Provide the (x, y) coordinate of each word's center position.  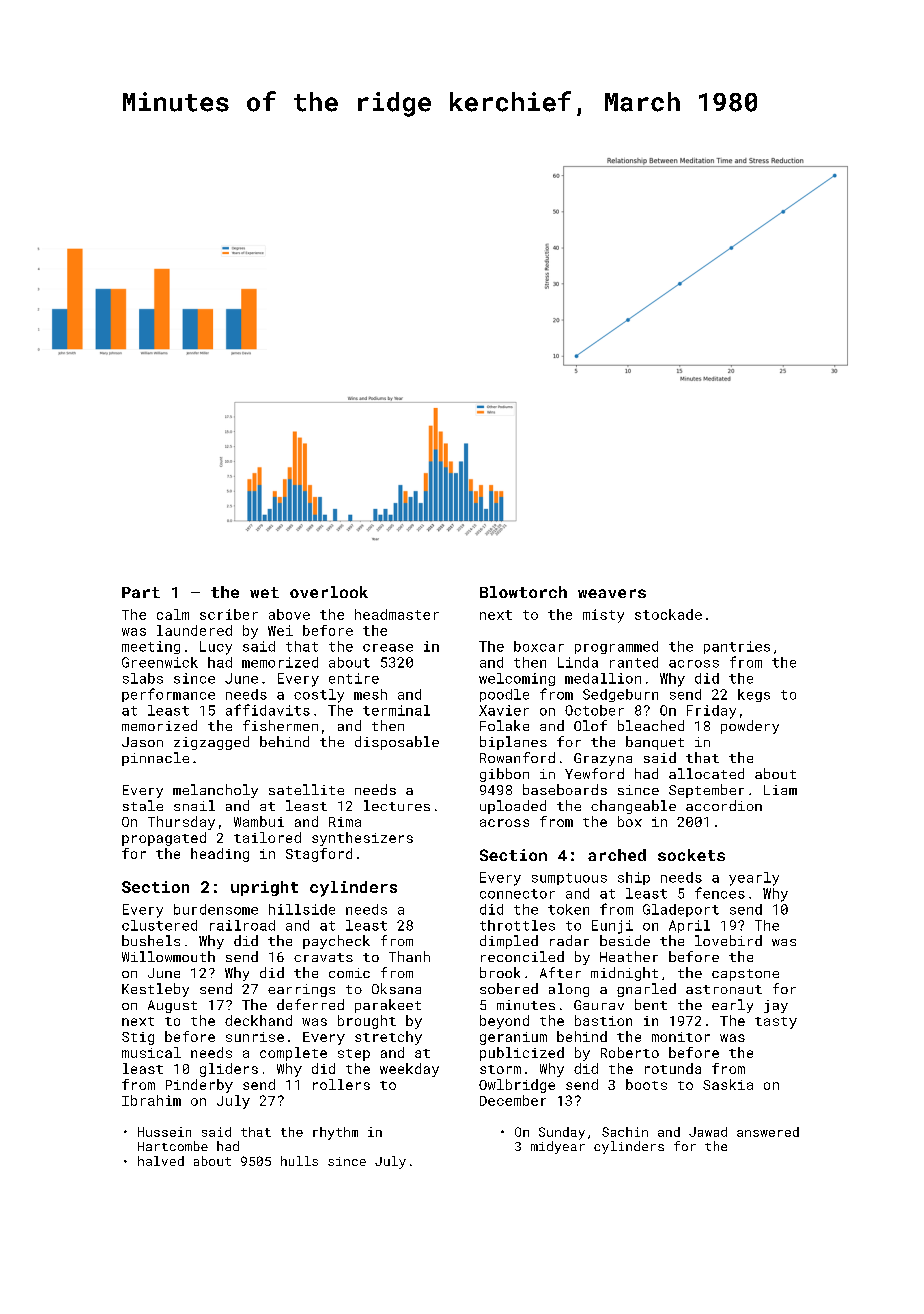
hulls (299, 1161)
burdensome (216, 909)
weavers (612, 593)
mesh (370, 694)
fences (720, 893)
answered (768, 1132)
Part (141, 592)
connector (517, 894)
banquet (655, 743)
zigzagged (211, 743)
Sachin (625, 1132)
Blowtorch (523, 592)
